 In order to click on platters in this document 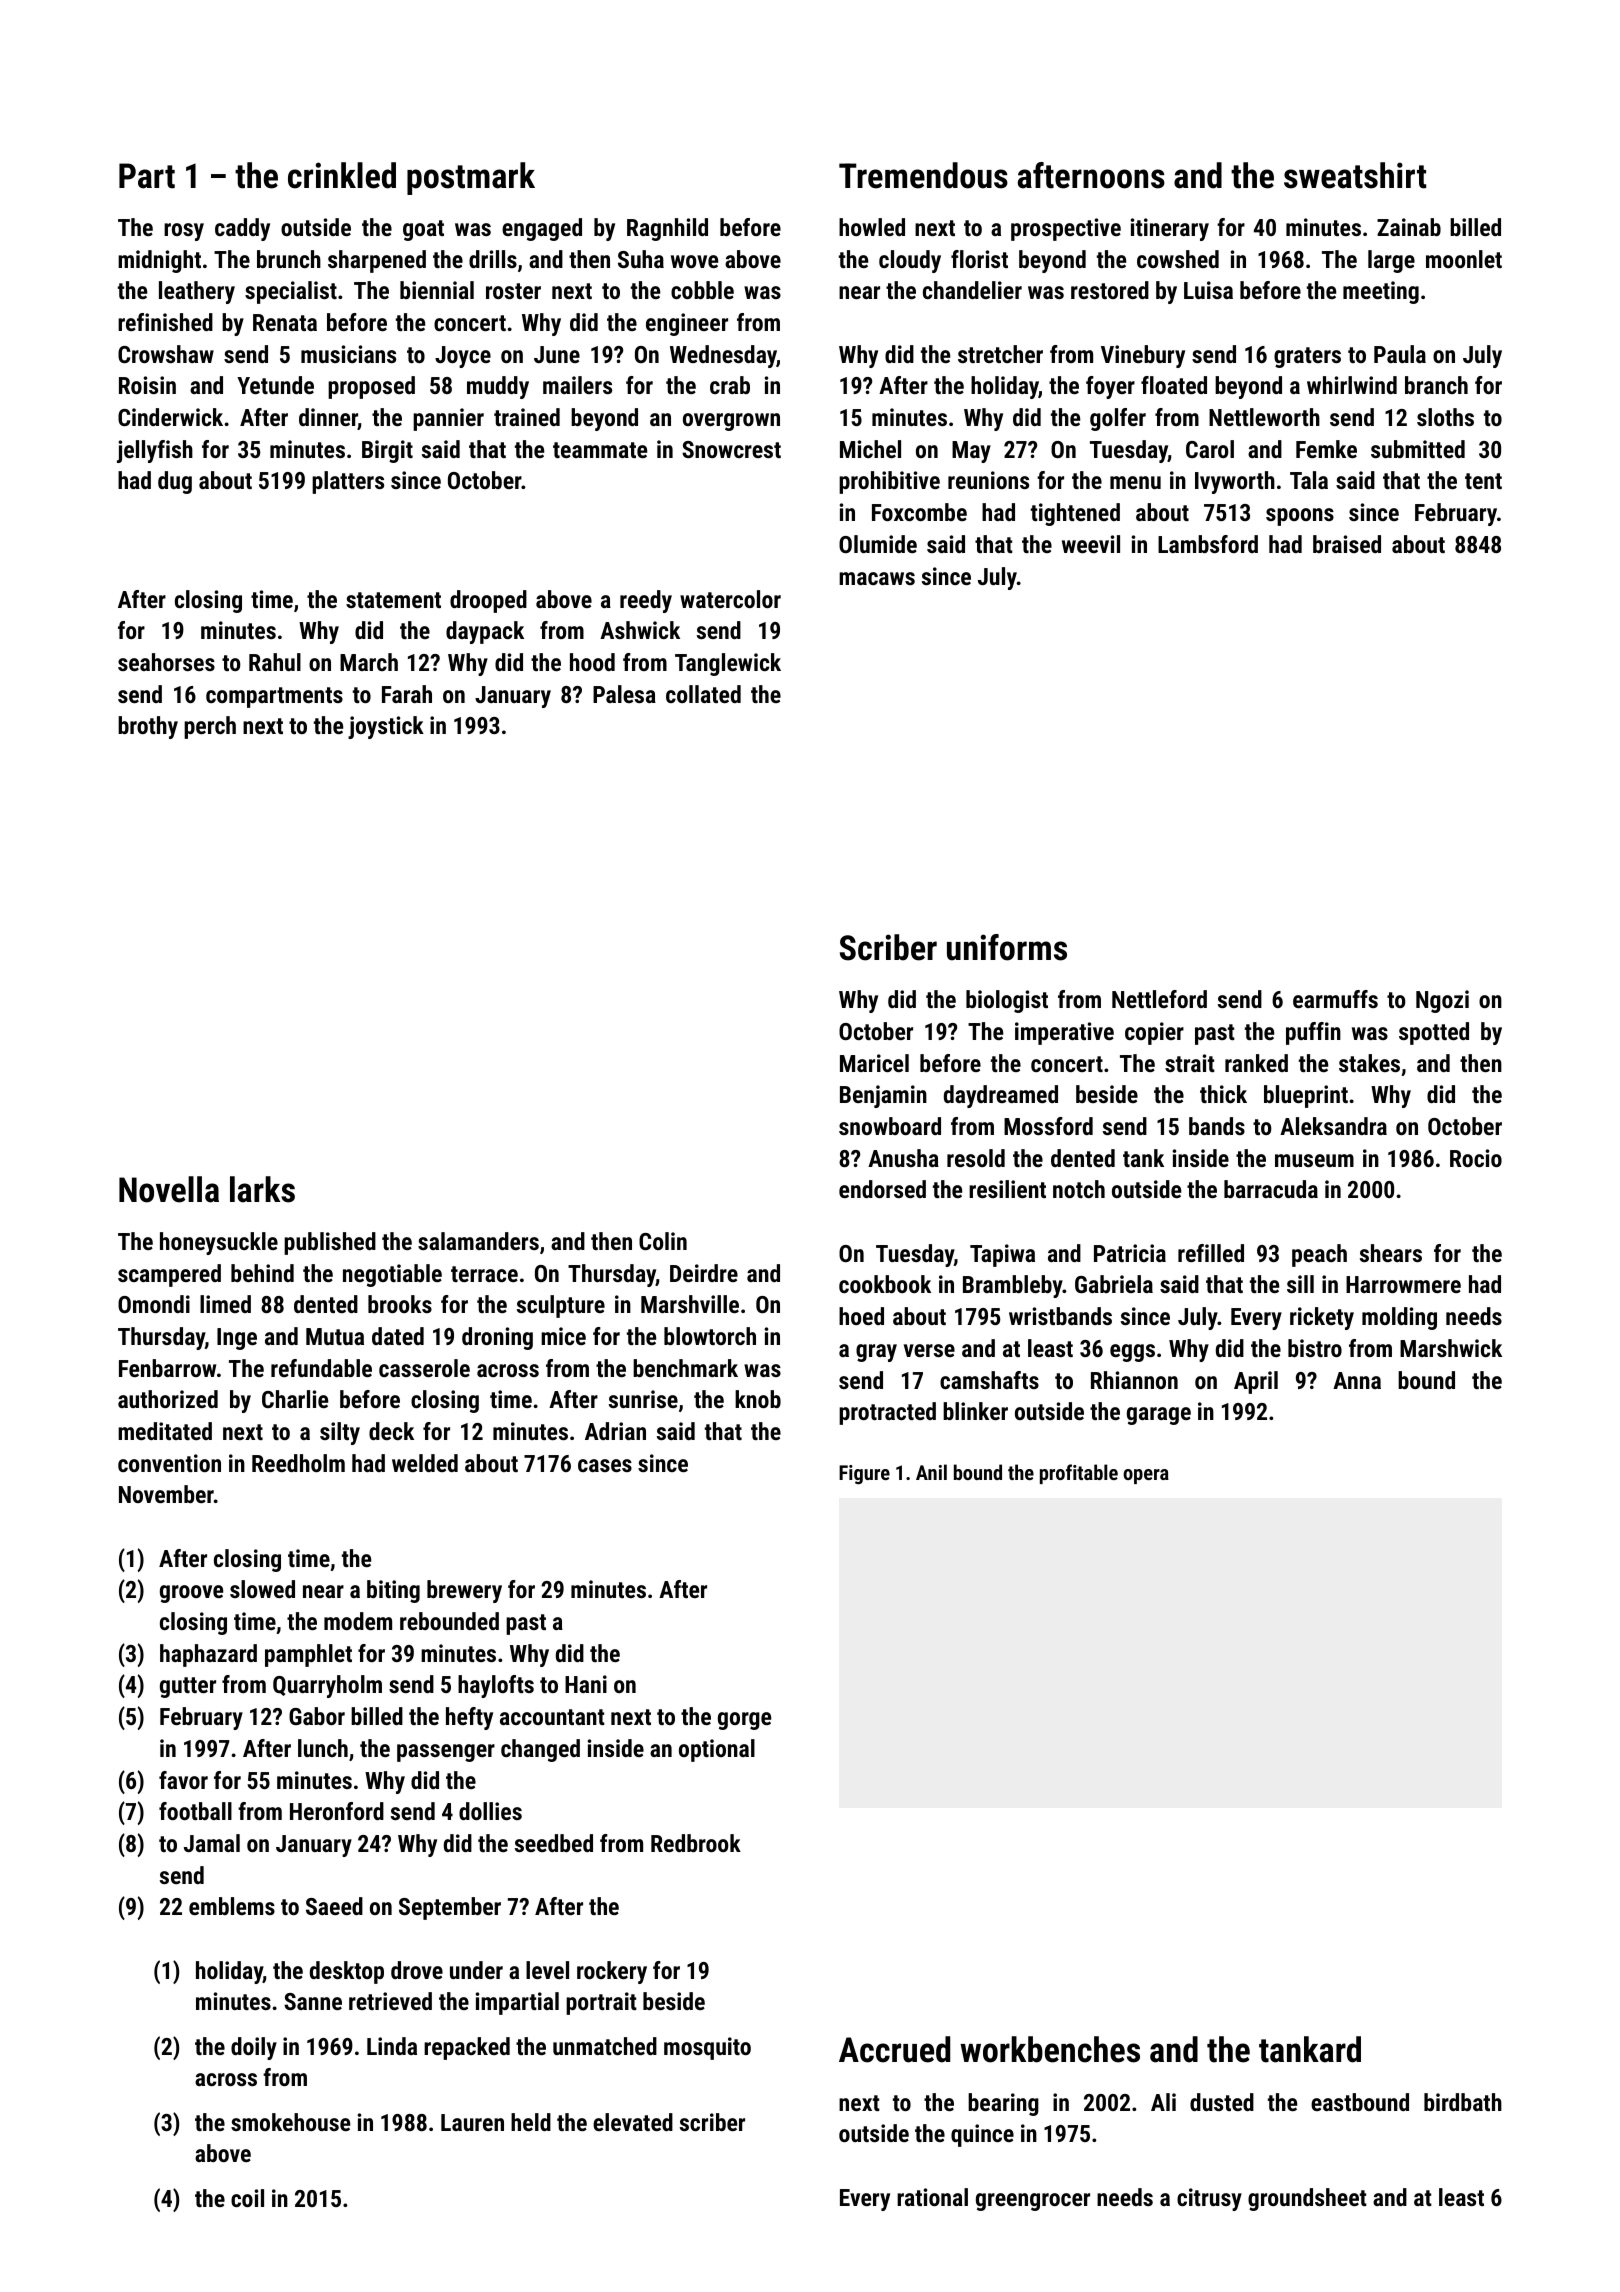, I will do `click(348, 482)`.
